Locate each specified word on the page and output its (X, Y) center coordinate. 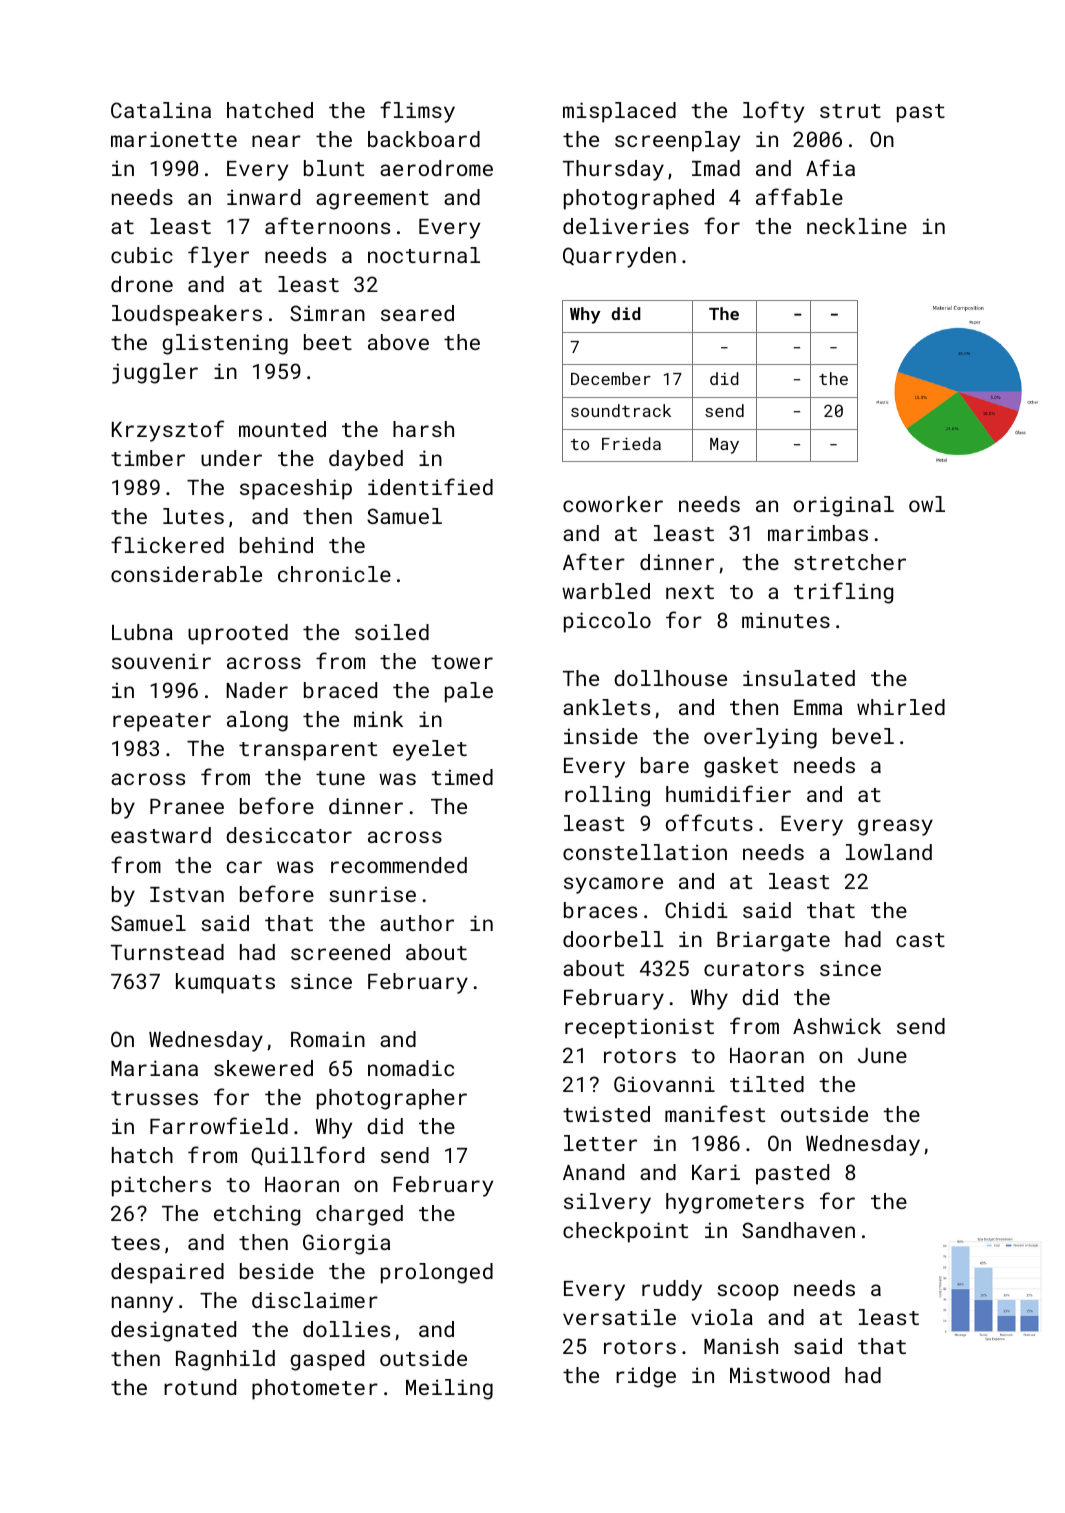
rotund (200, 1387)
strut (850, 111)
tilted (767, 1084)
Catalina (161, 110)
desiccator (289, 835)
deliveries (626, 226)
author (417, 923)
